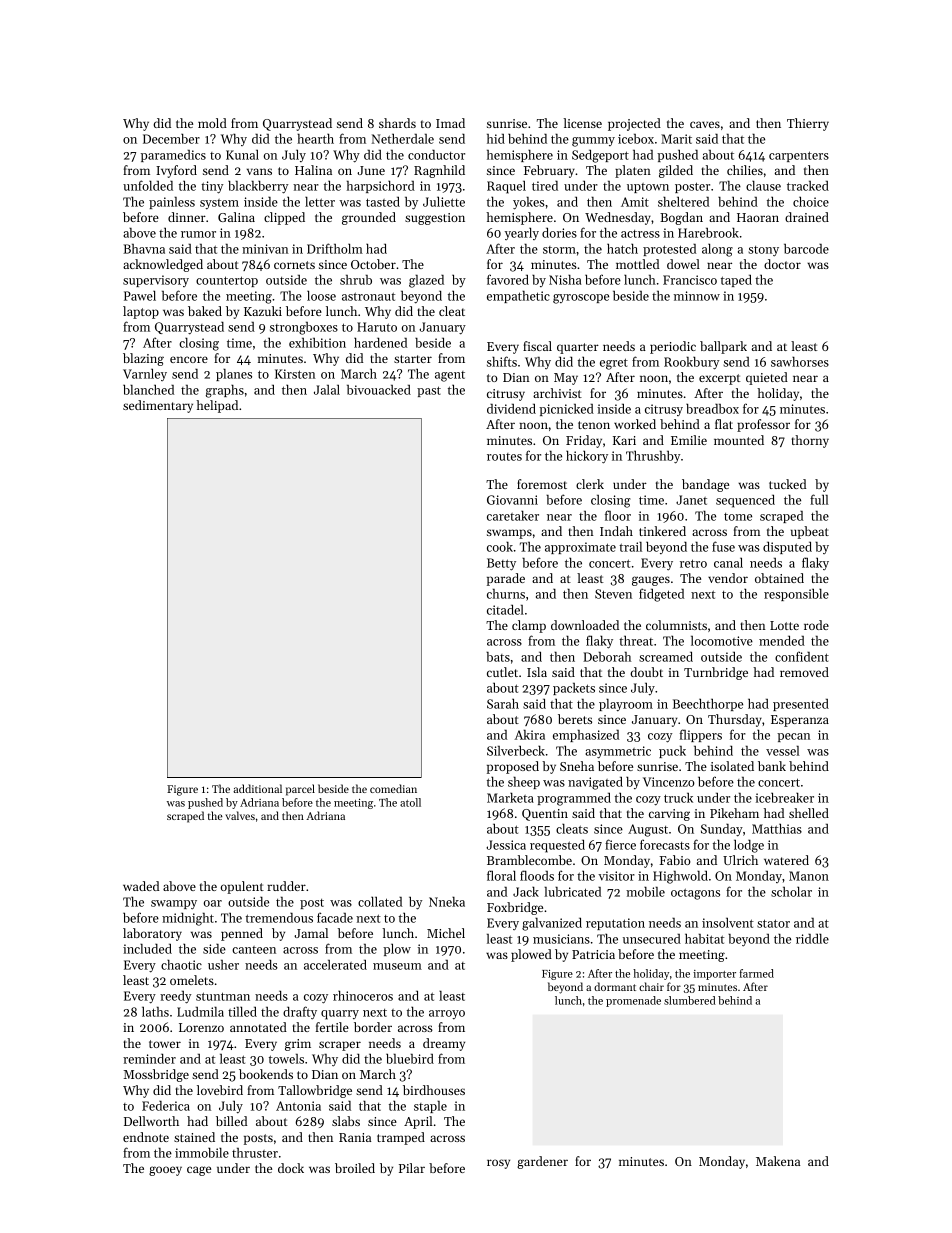 Image resolution: width=952 pixels, height=1233 pixels. What do you see at coordinates (672, 752) in the screenshot?
I see `puck` at bounding box center [672, 752].
